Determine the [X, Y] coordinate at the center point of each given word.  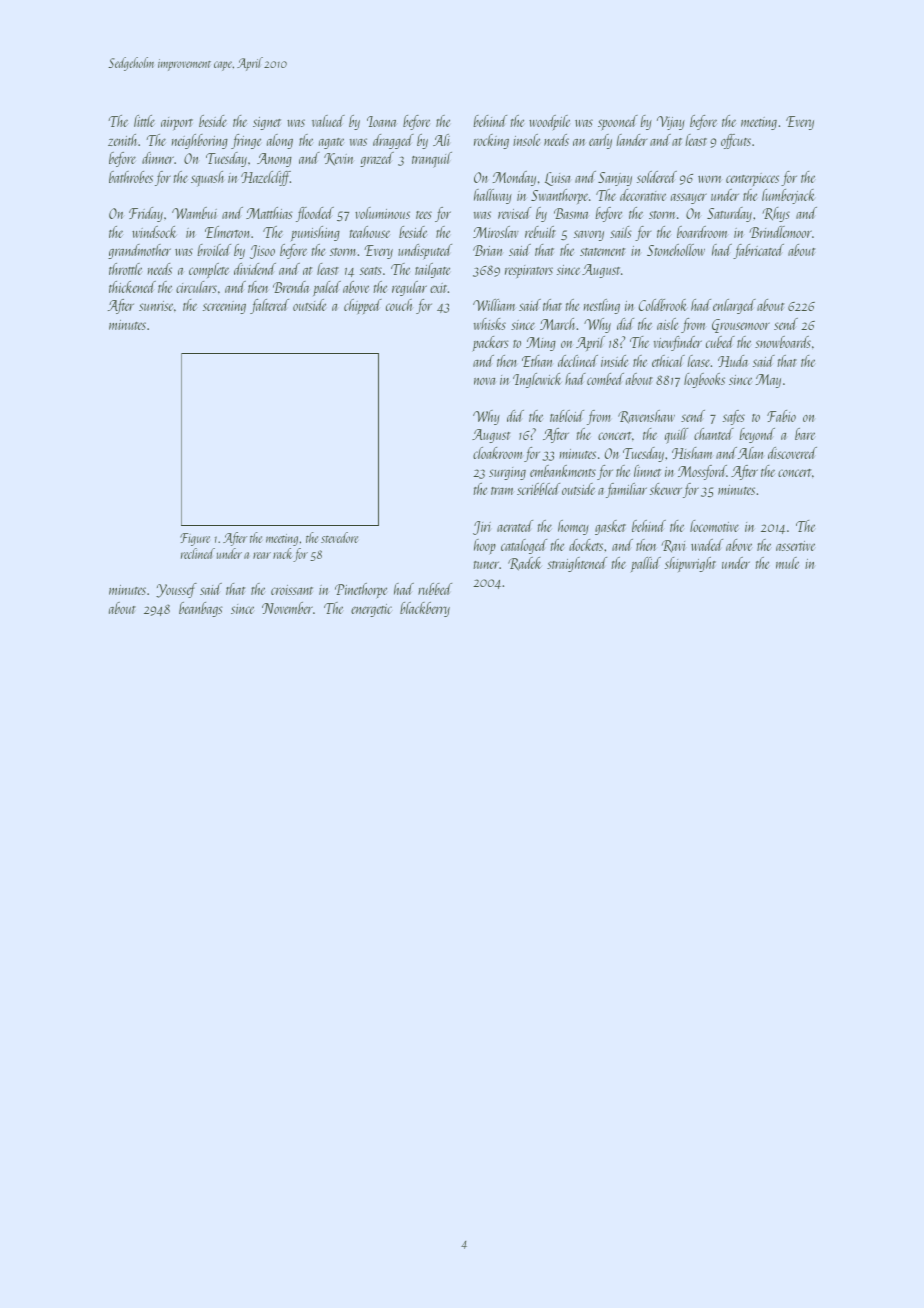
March [557, 324]
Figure [195, 539]
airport [177, 123]
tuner [486, 565]
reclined [198, 553]
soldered [657, 177]
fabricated [758, 251]
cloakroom [497, 453]
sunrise [156, 306]
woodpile [549, 123]
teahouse [369, 232]
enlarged [734, 306]
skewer [666, 489]
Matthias [269, 213]
